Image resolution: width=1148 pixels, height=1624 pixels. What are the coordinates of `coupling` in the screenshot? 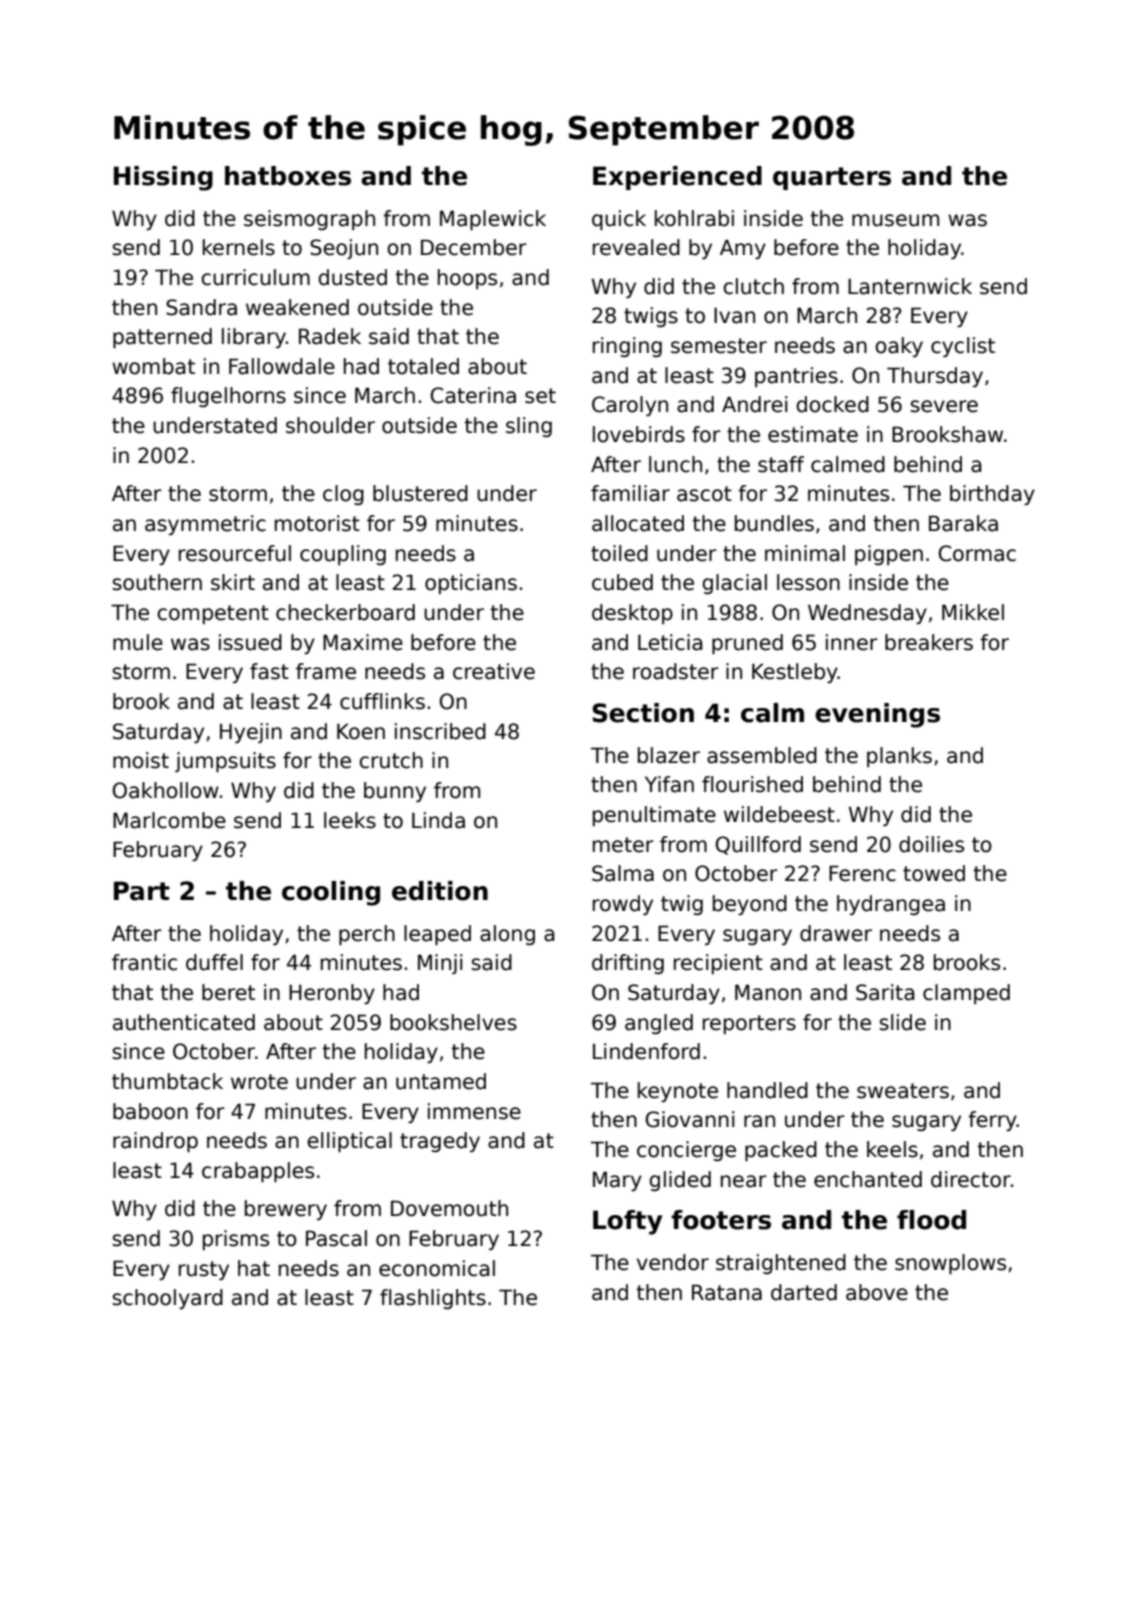 It's located at (343, 555).
